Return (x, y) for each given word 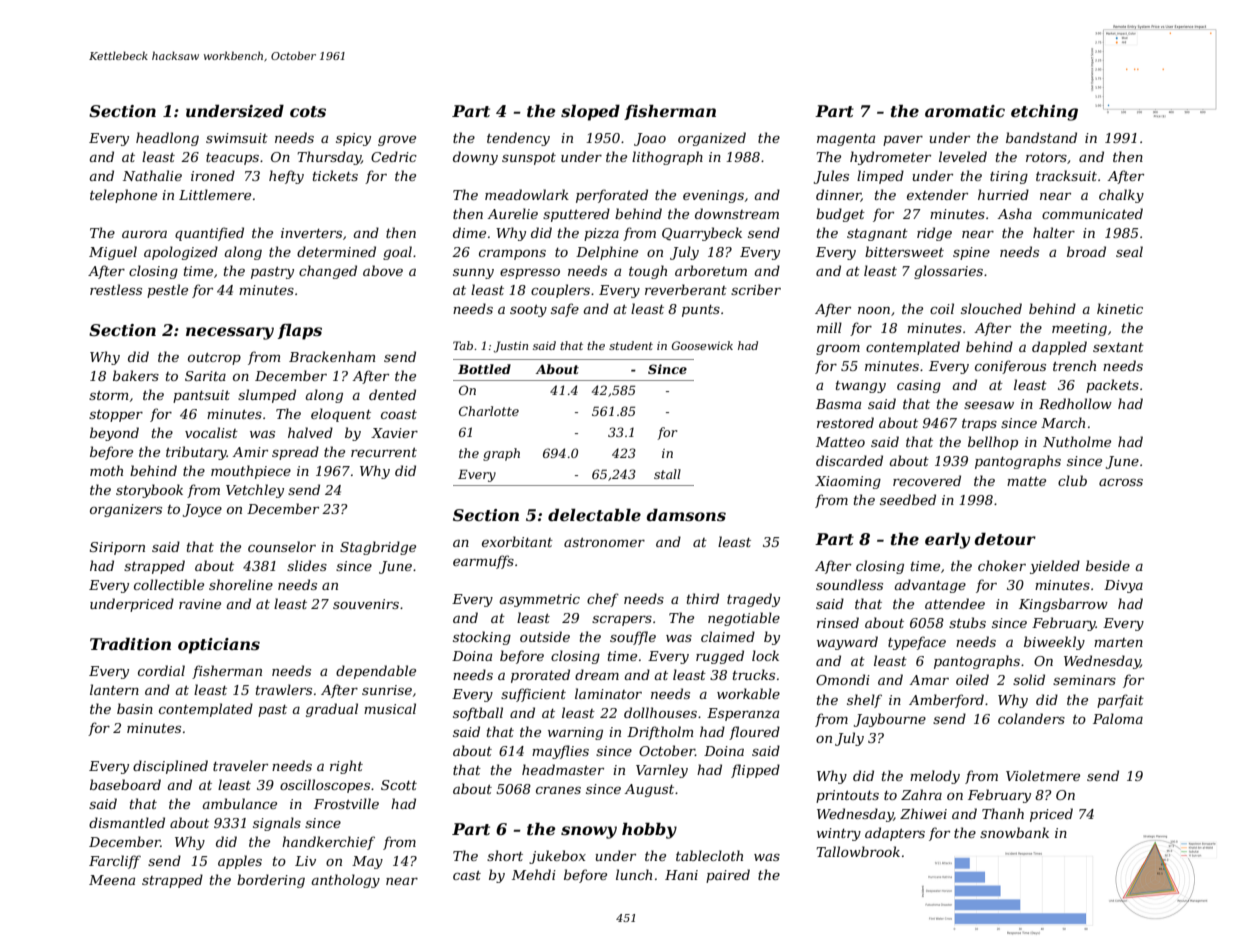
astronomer (604, 542)
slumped (267, 396)
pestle (167, 291)
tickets (335, 175)
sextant (1118, 347)
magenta (846, 140)
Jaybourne (890, 720)
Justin (510, 347)
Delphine (607, 253)
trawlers (284, 689)
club (1072, 480)
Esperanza (743, 714)
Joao (650, 139)
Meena (112, 880)
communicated (1092, 213)
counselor (282, 546)
